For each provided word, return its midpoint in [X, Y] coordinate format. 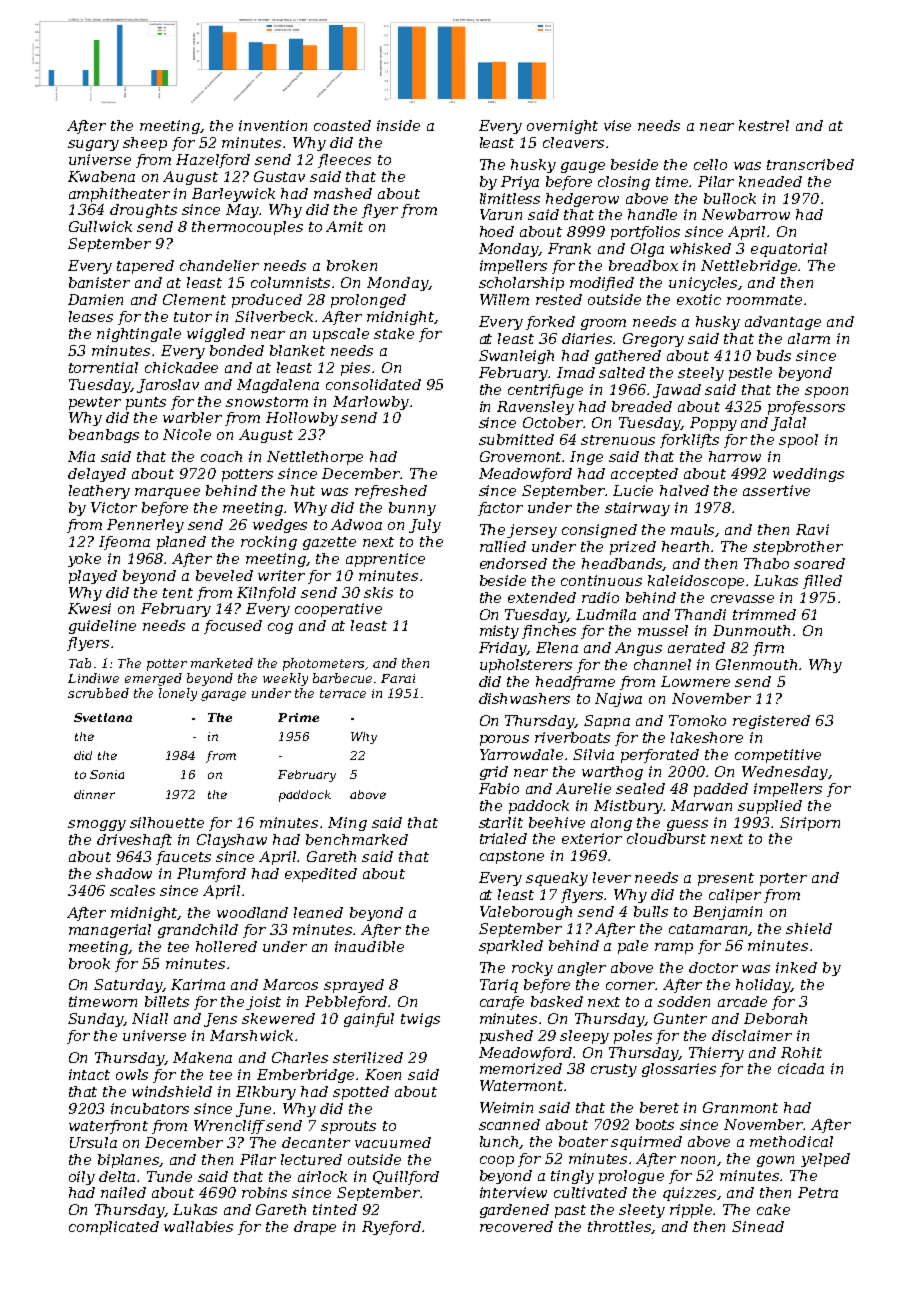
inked [796, 967]
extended [542, 597]
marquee [167, 493]
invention [273, 125]
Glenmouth [756, 664]
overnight [562, 127]
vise [617, 125]
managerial [110, 931]
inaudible [369, 946]
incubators [150, 1108]
